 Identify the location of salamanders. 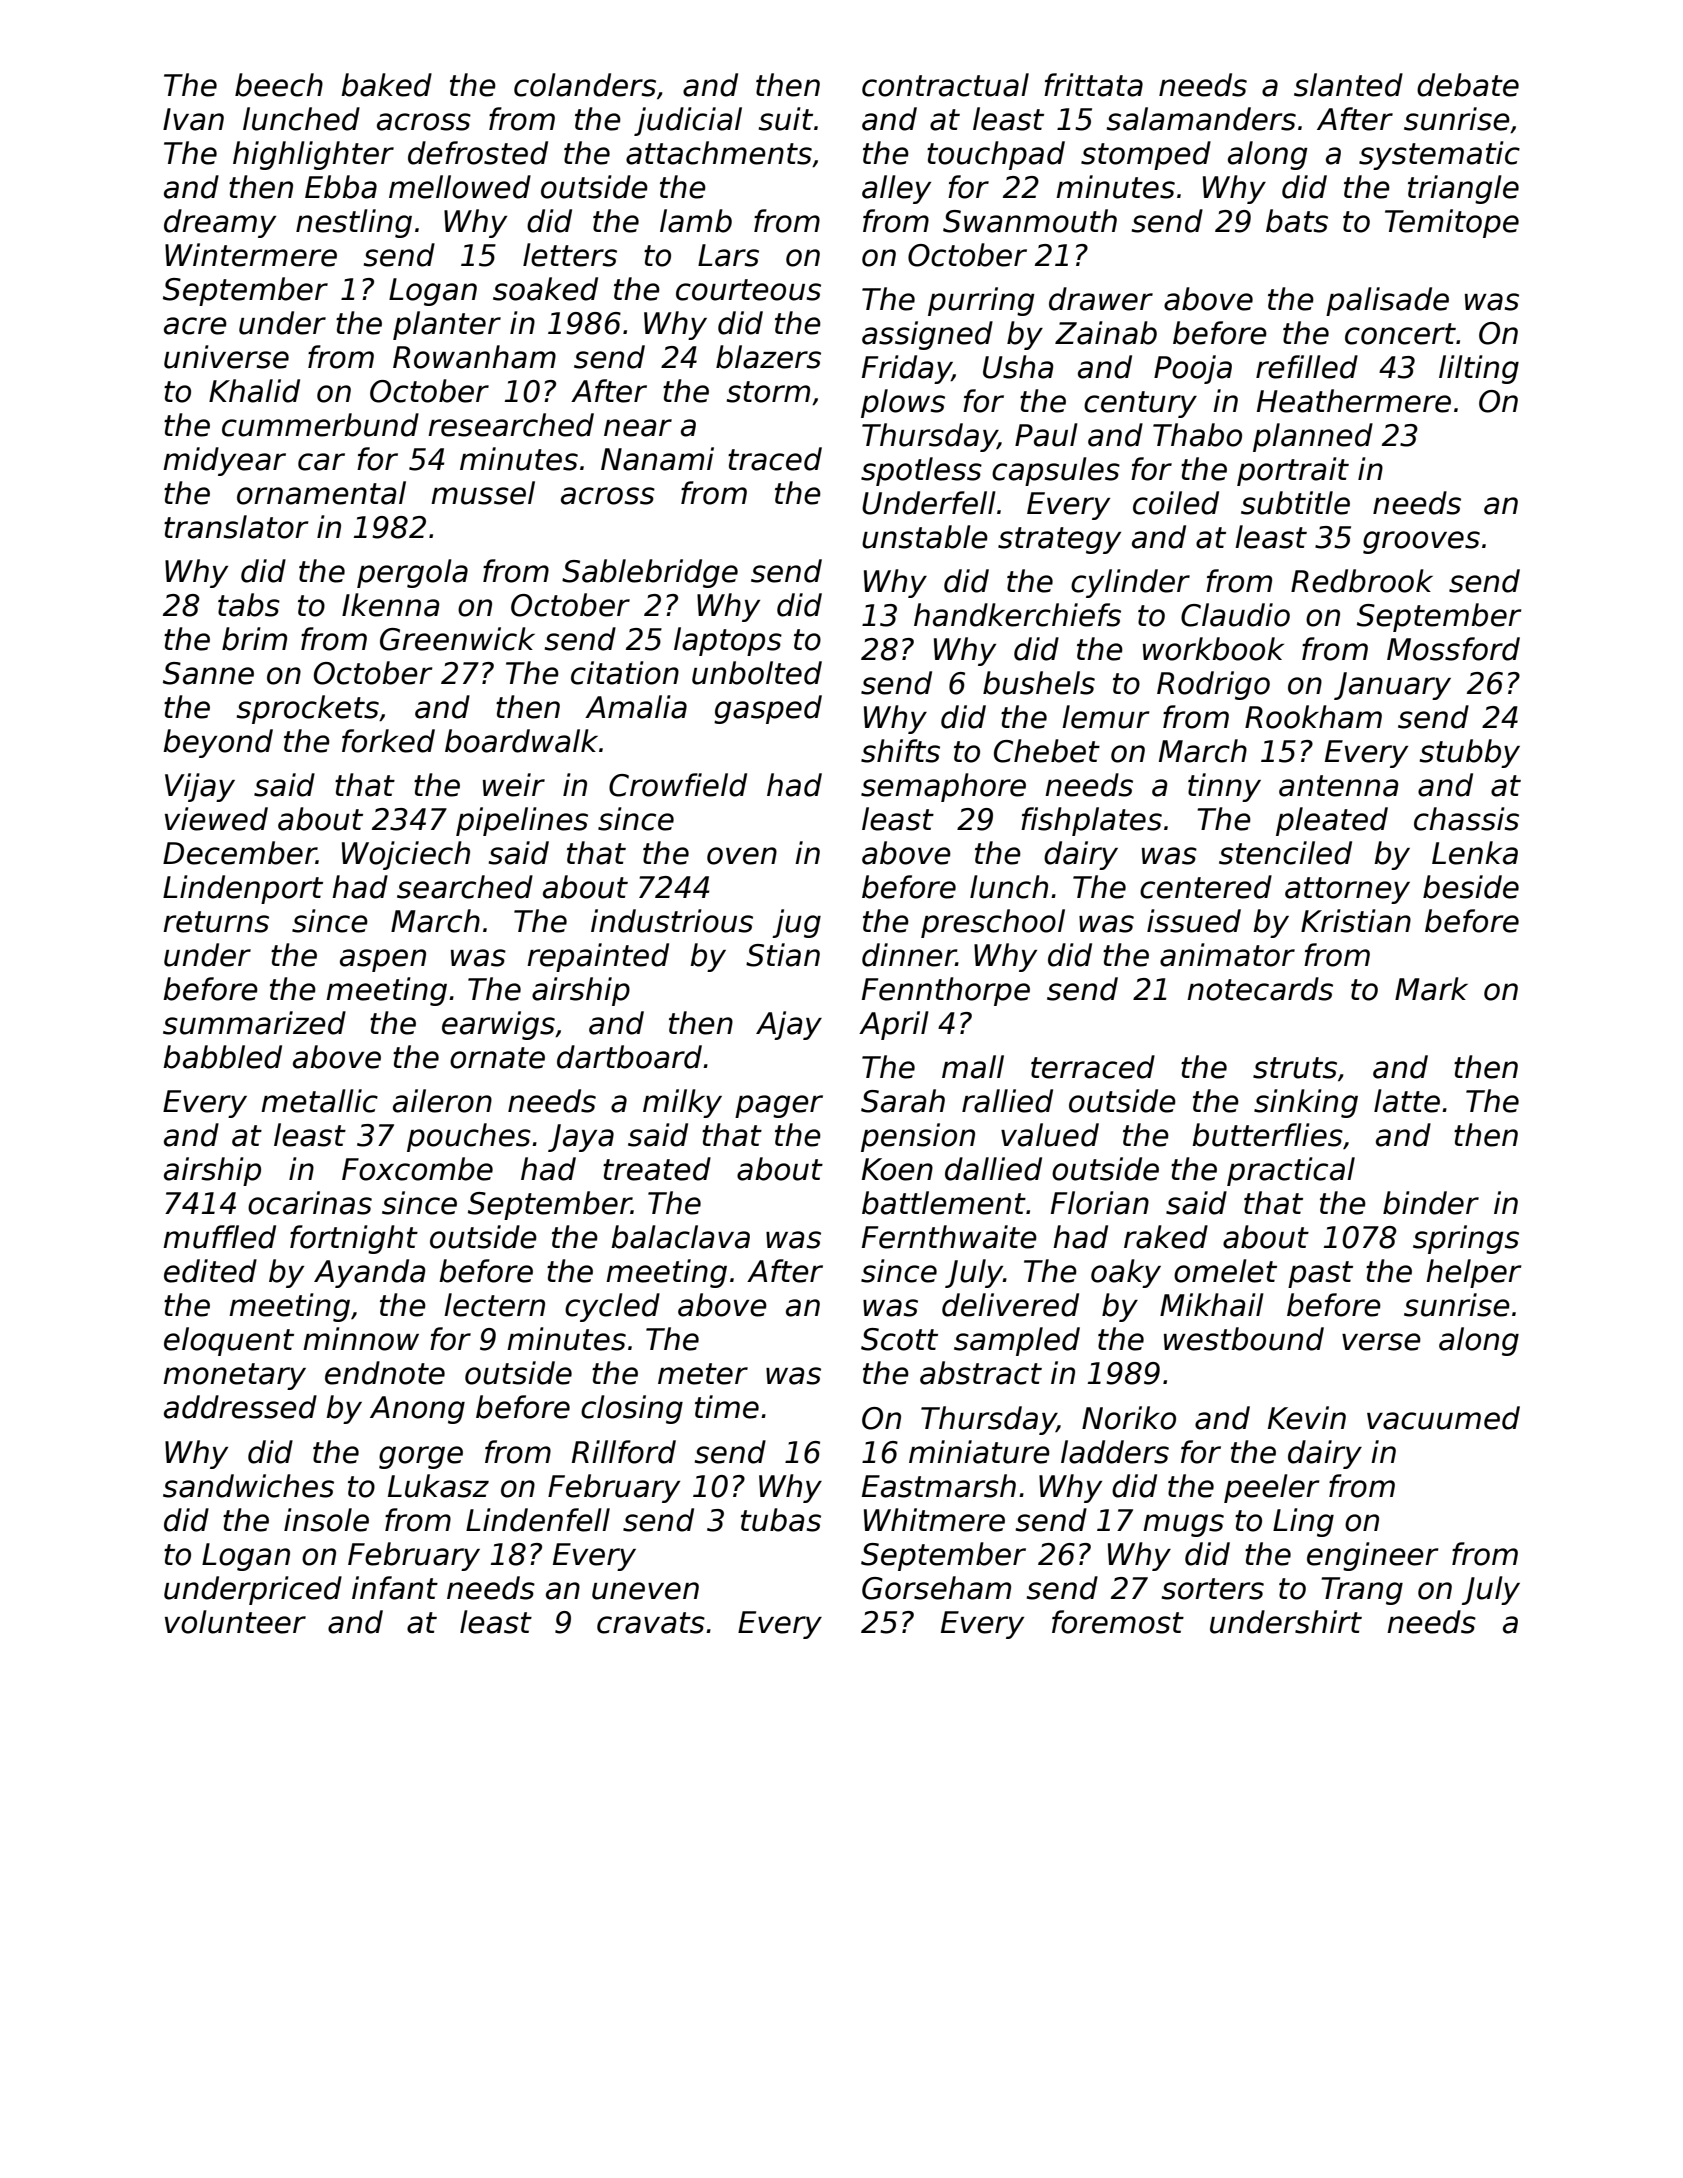
(1201, 119).
